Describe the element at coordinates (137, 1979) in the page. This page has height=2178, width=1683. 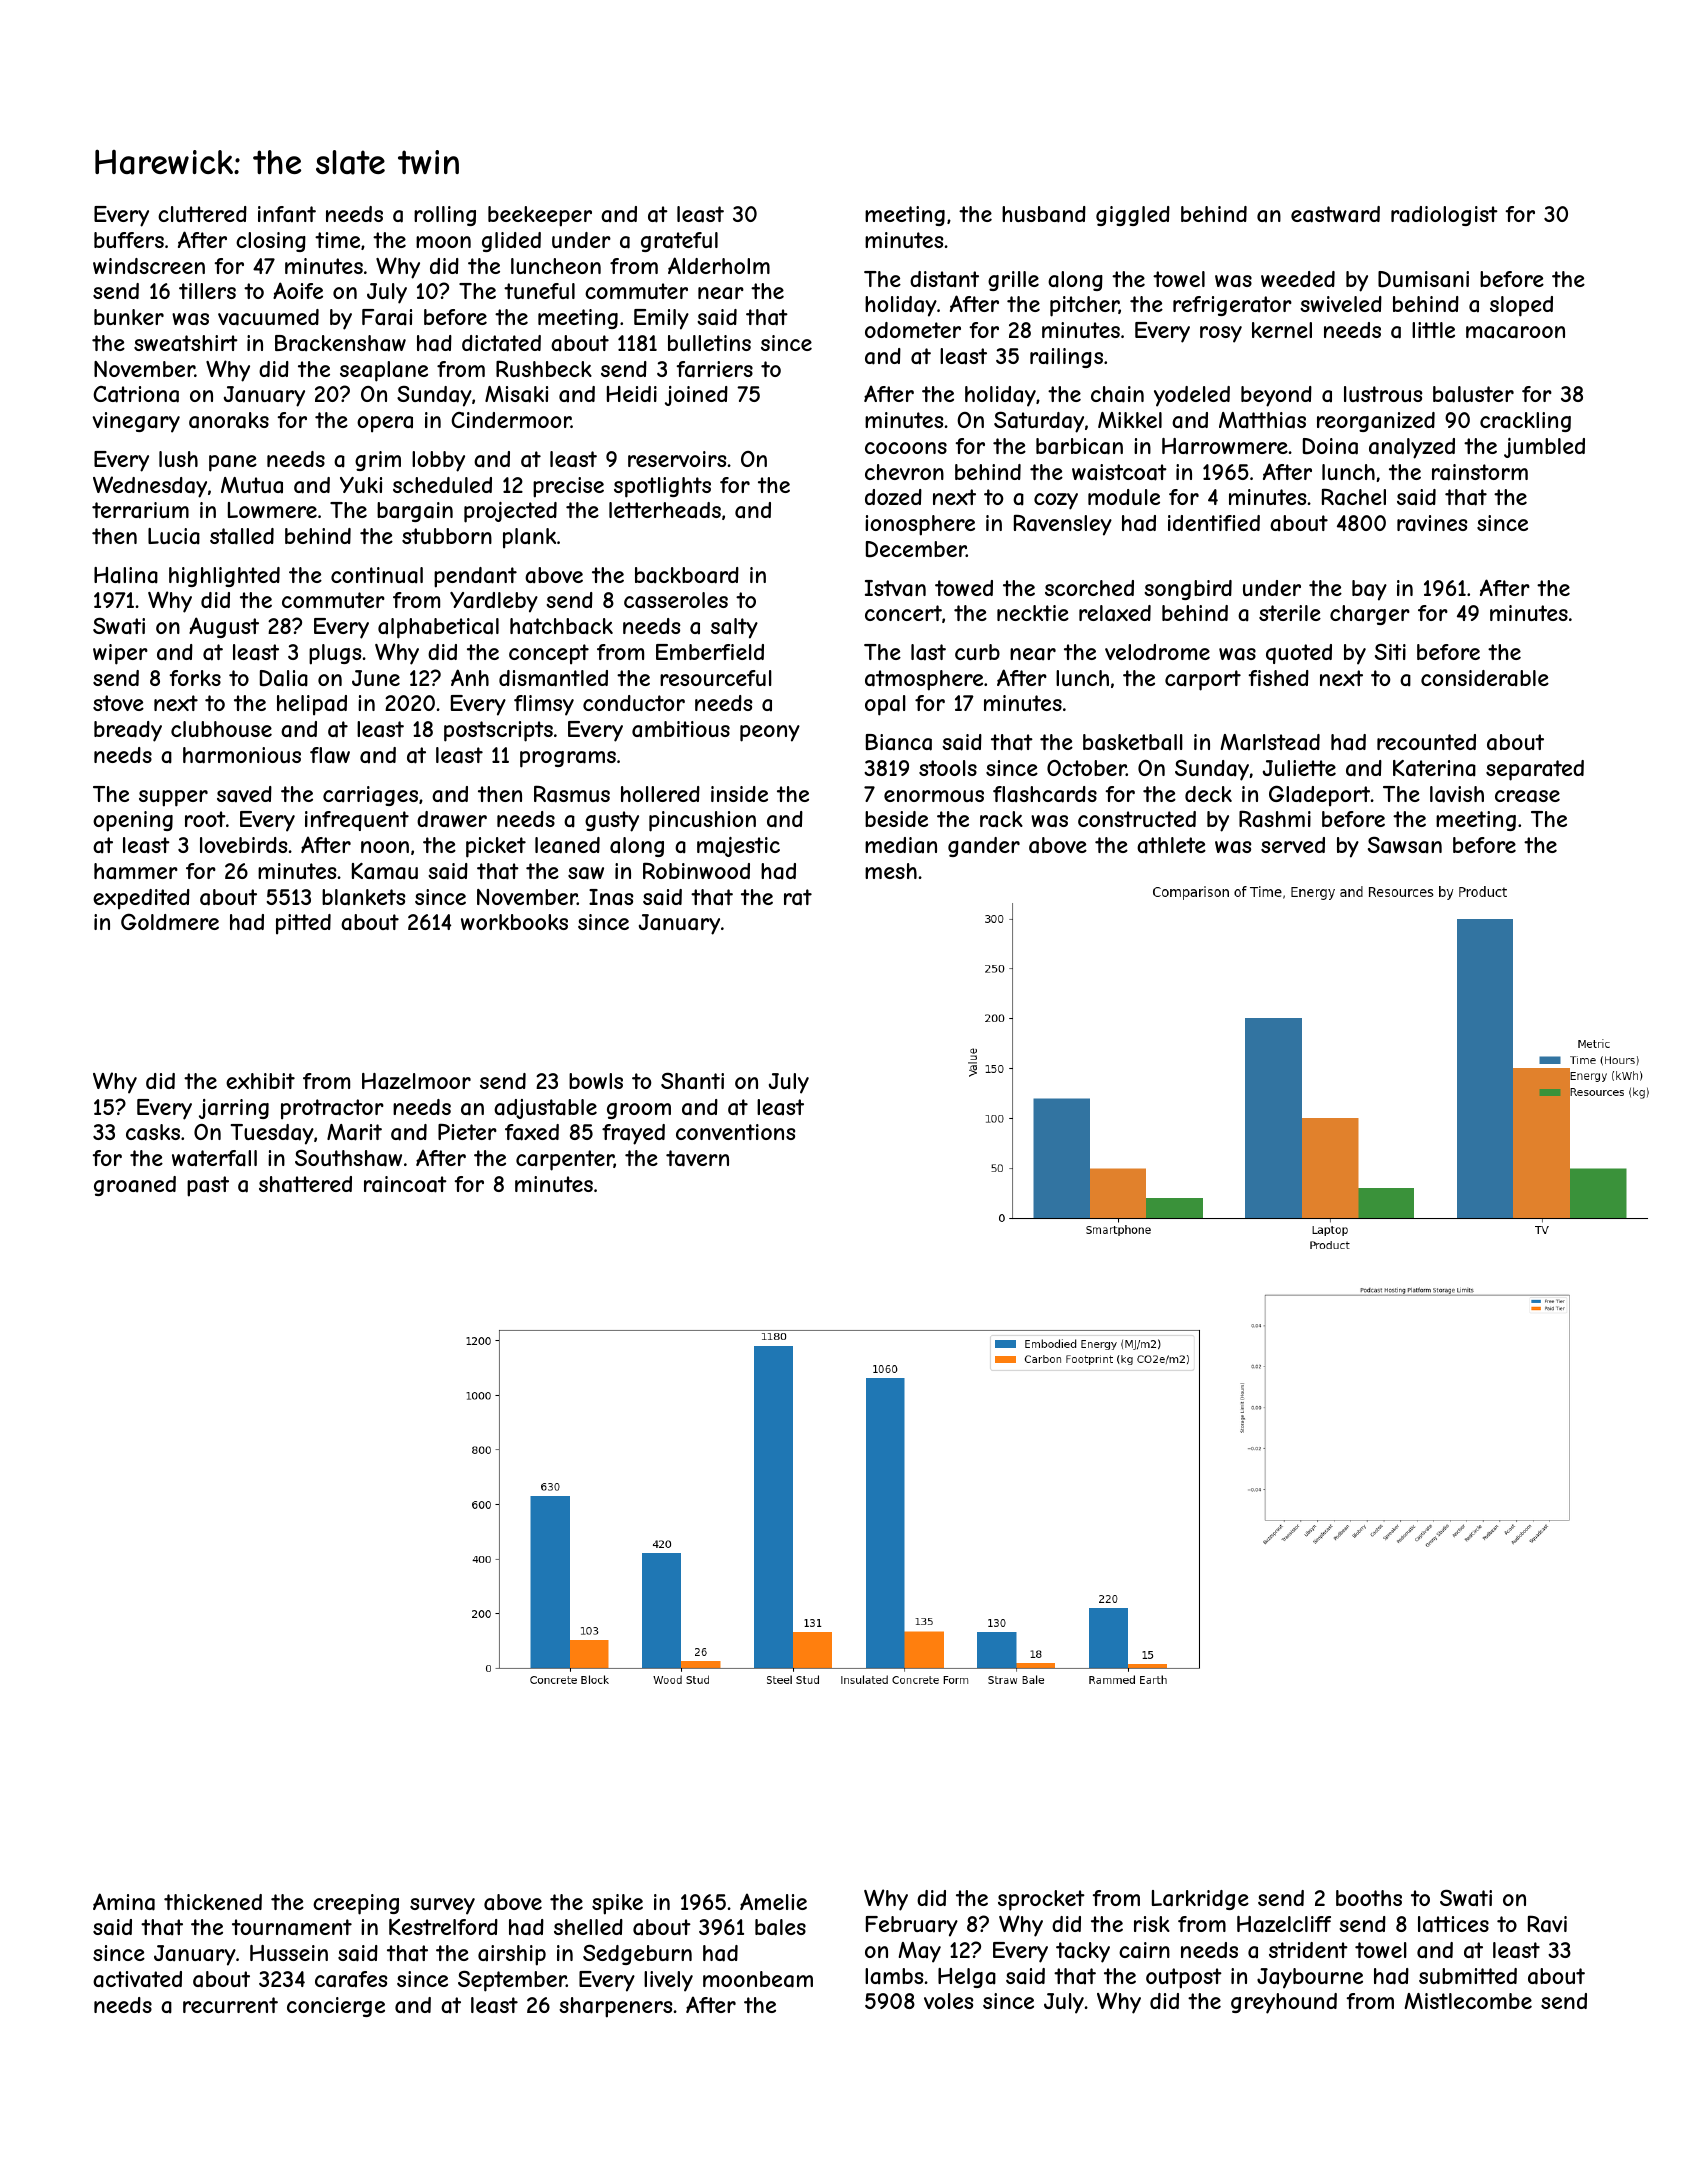
I see `activated` at that location.
